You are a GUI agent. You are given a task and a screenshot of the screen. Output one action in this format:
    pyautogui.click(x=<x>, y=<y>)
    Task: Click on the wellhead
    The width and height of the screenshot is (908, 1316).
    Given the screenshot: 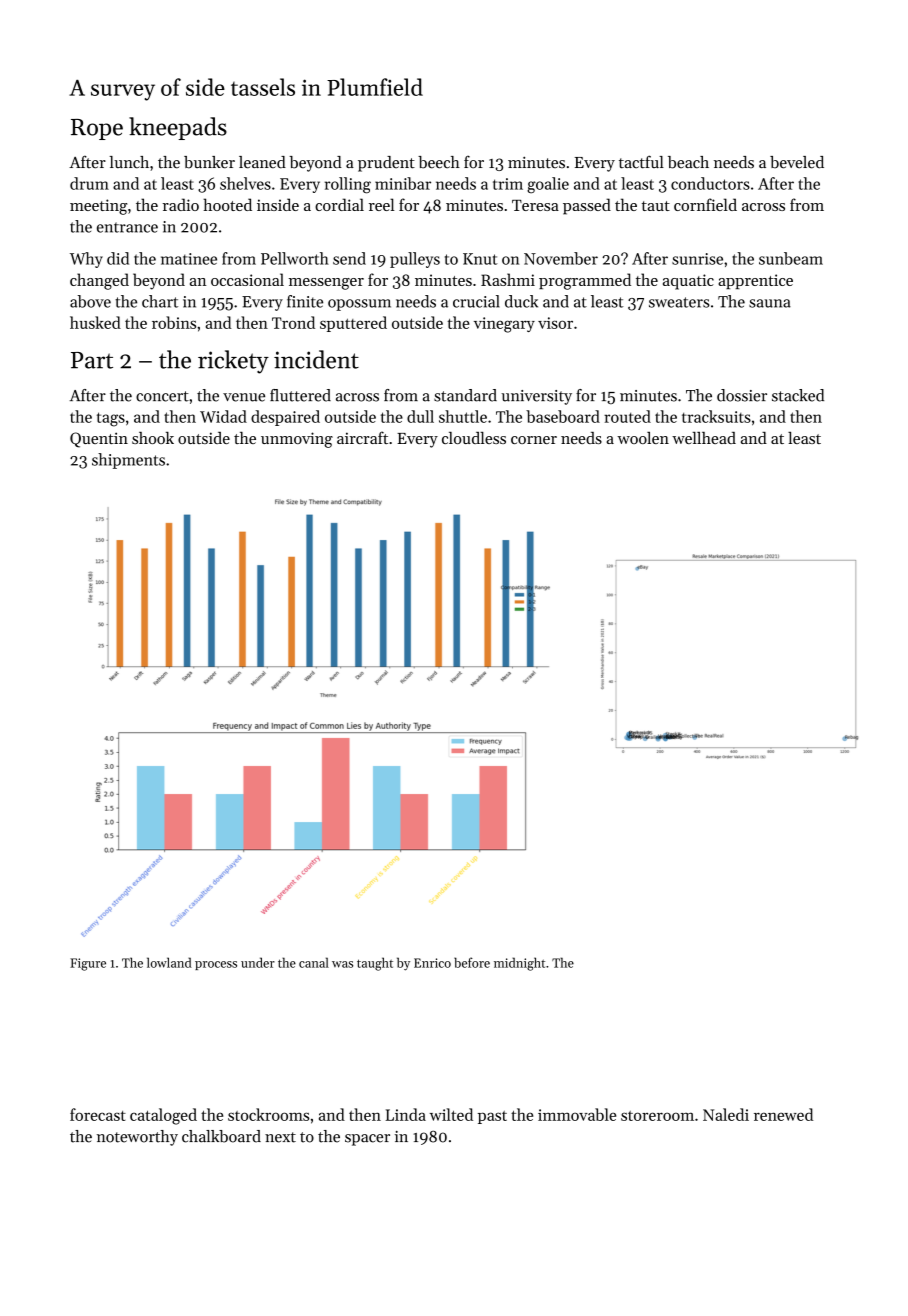 What is the action you would take?
    pyautogui.click(x=704, y=438)
